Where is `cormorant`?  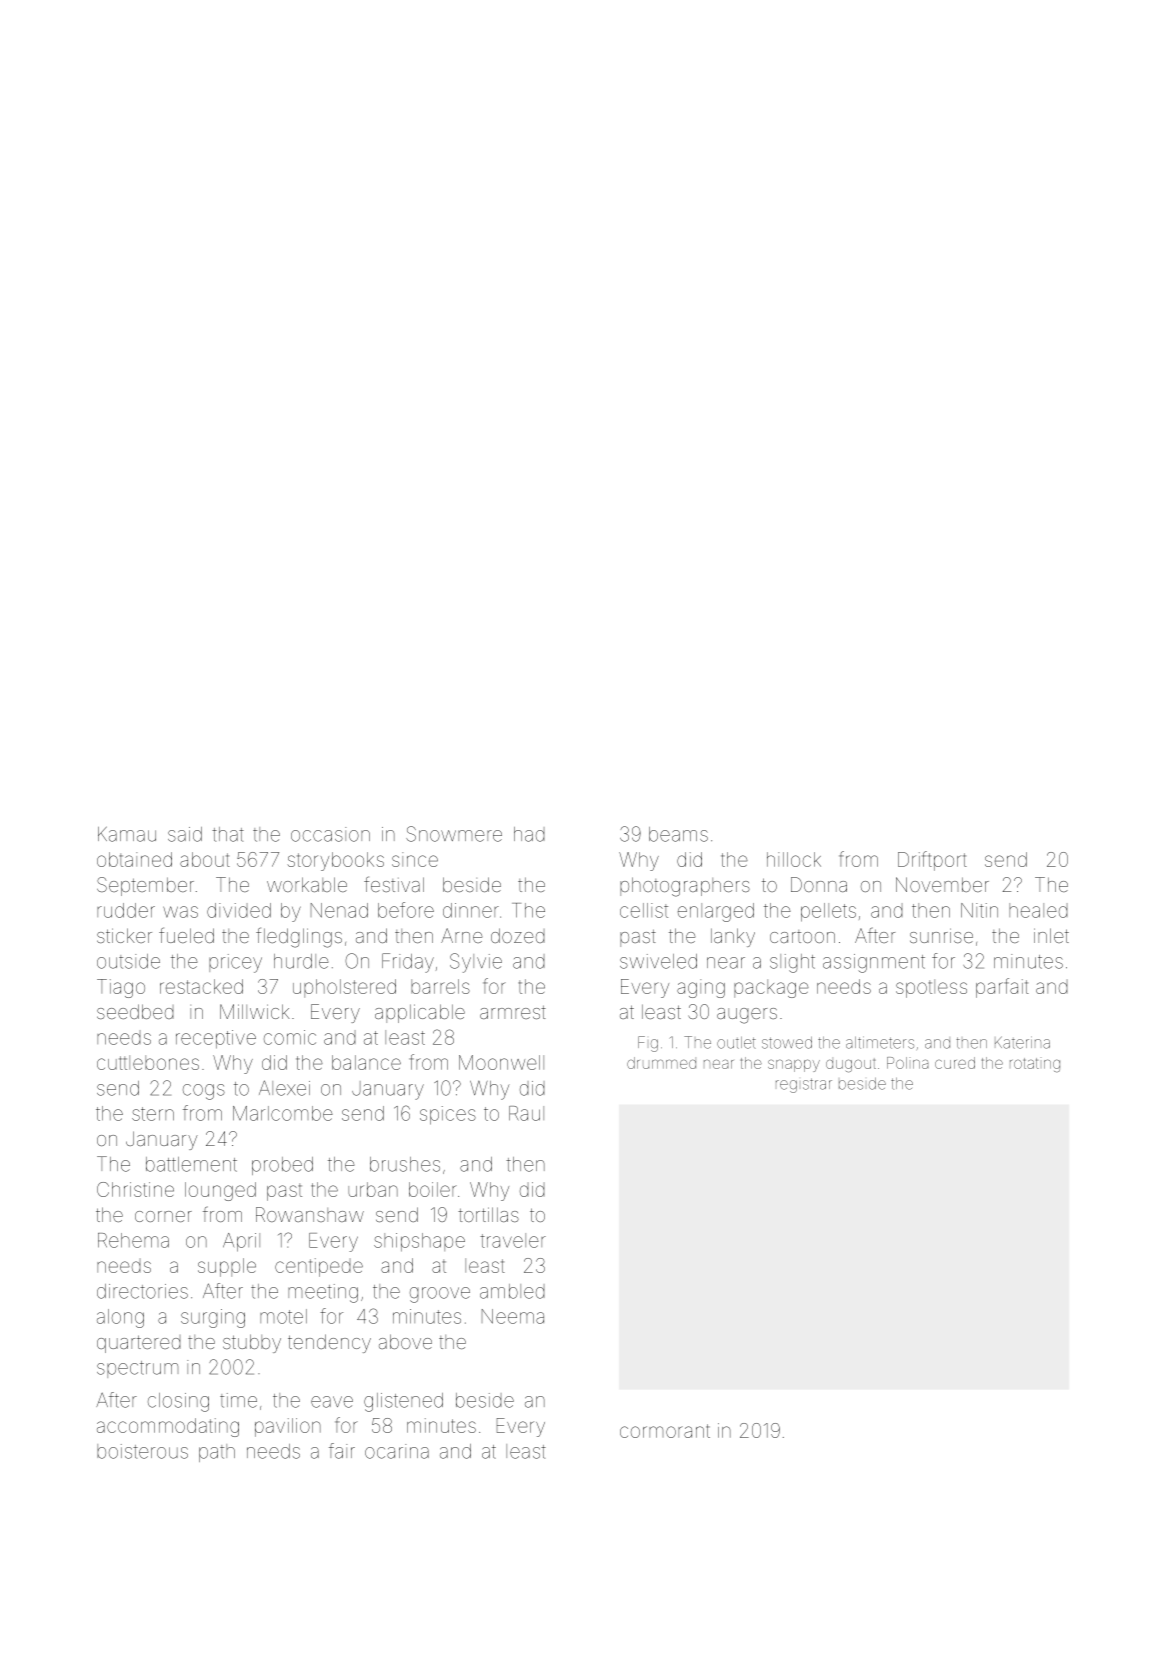
cormorant is located at coordinates (665, 1431).
